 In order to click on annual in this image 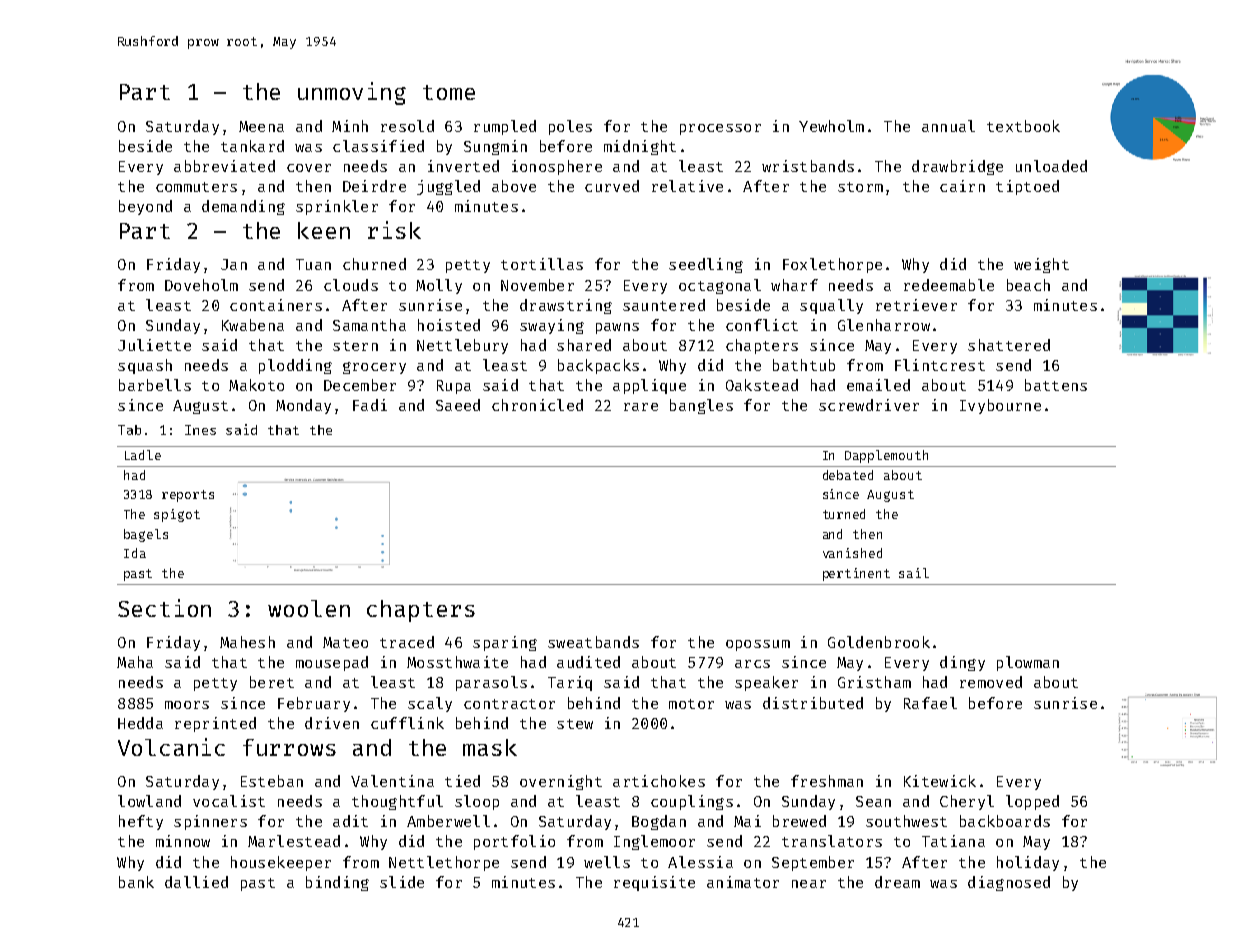, I will do `click(948, 126)`.
